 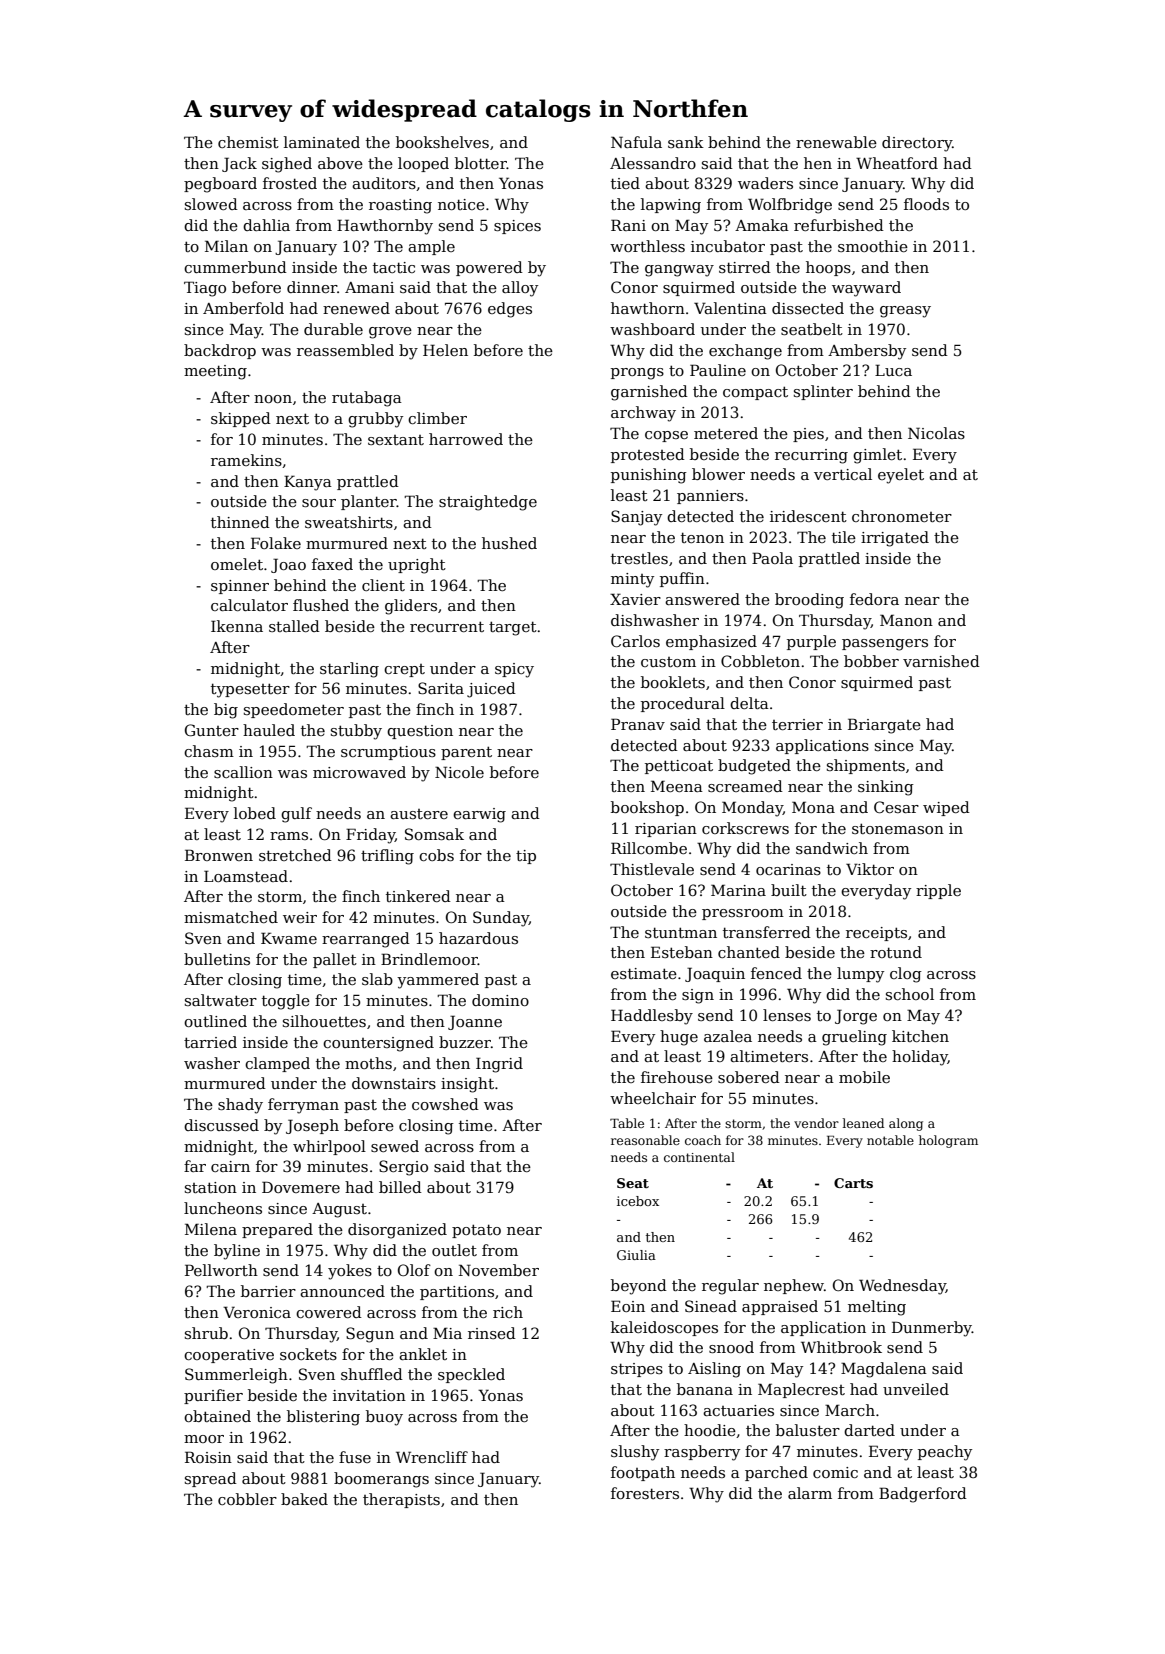 I want to click on wiped, so click(x=946, y=808).
